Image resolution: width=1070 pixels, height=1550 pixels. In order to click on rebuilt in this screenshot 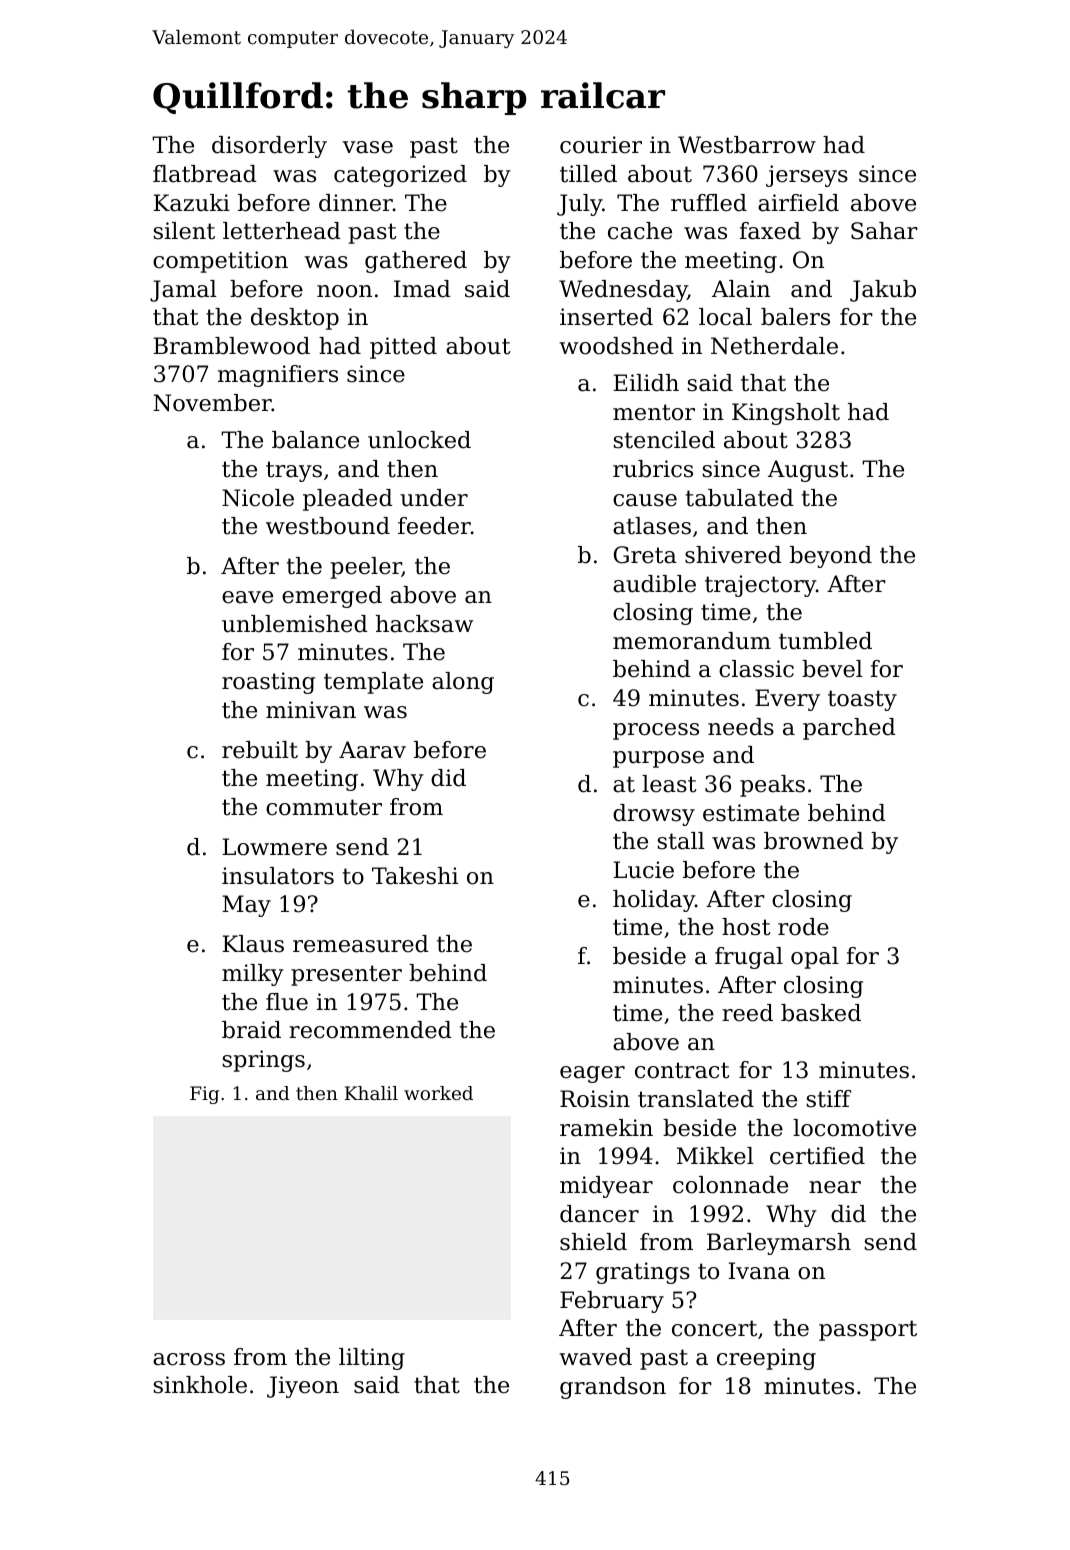, I will do `click(260, 750)`.
